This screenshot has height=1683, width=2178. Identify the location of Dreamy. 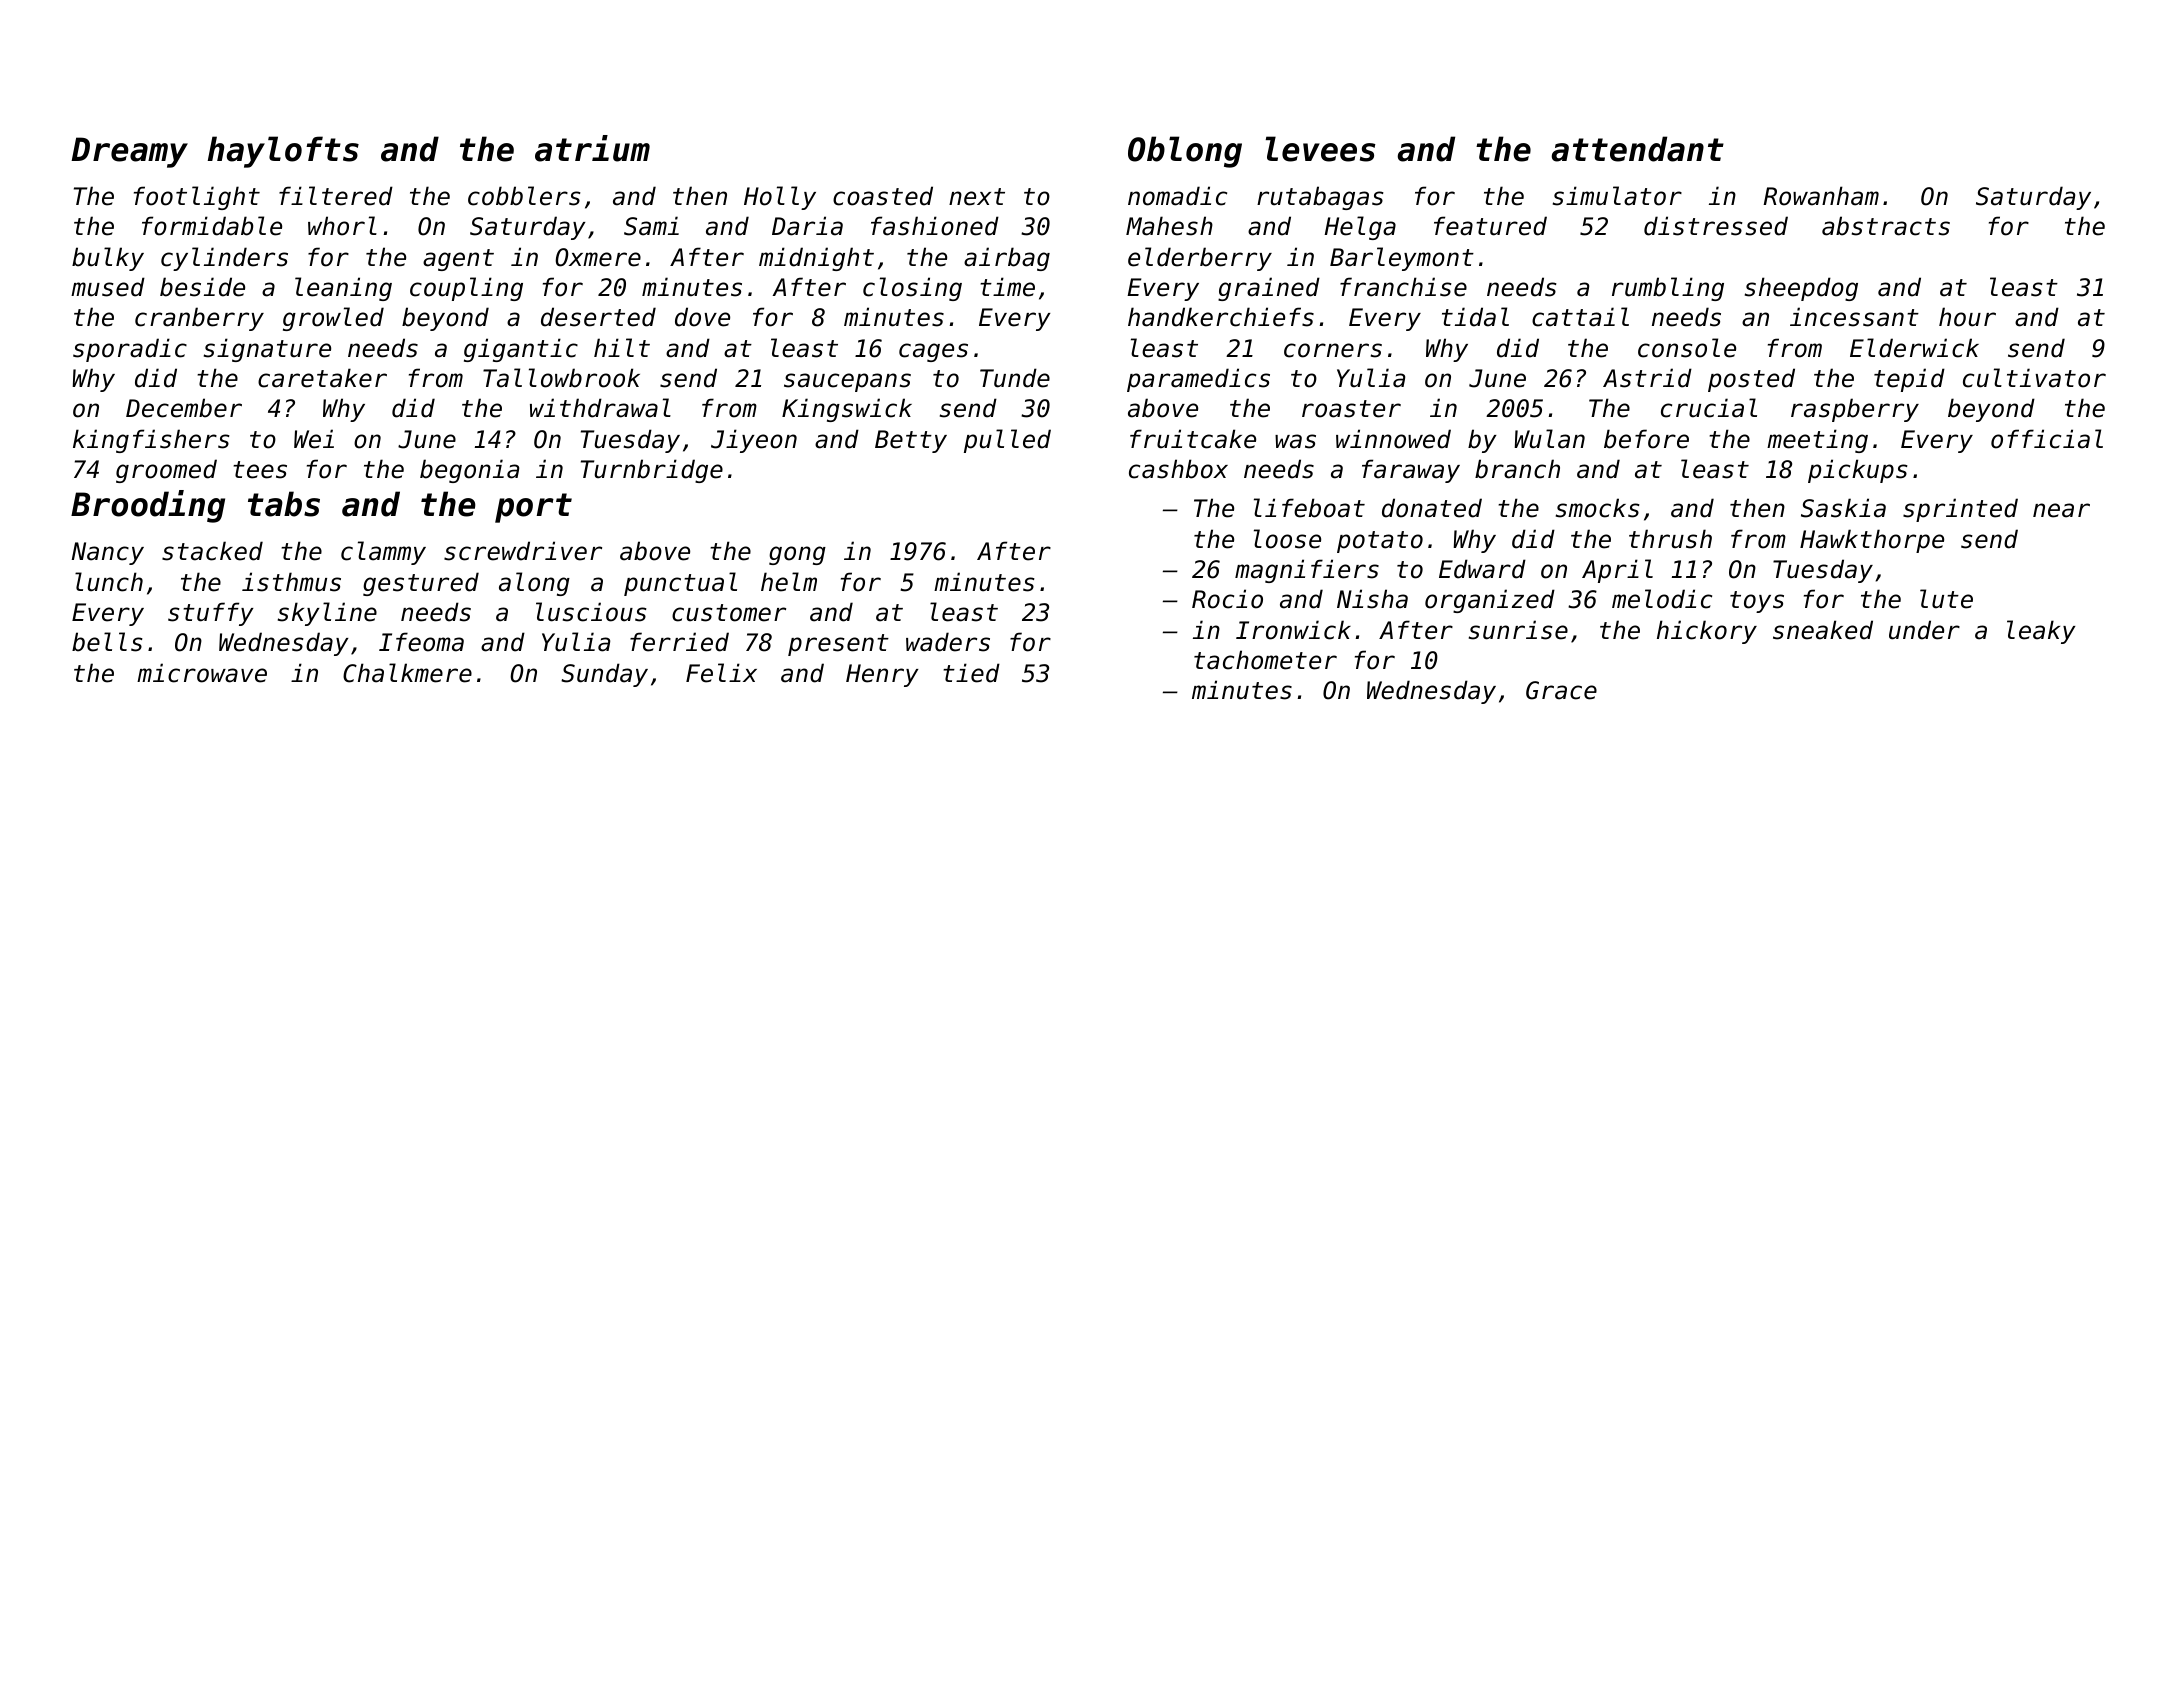
(129, 152).
